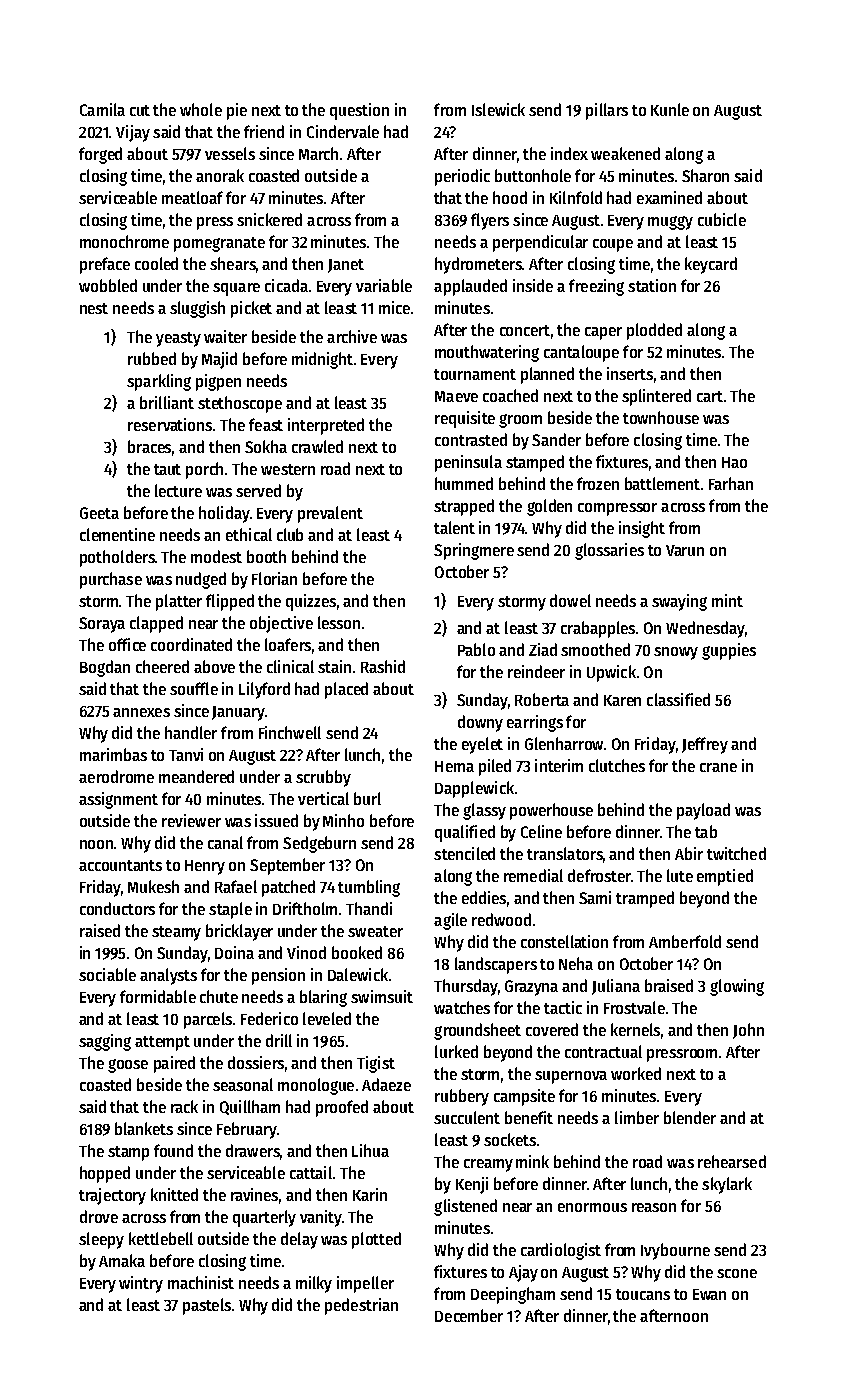 The image size is (849, 1400). Describe the element at coordinates (710, 396) in the screenshot. I see `cart` at that location.
